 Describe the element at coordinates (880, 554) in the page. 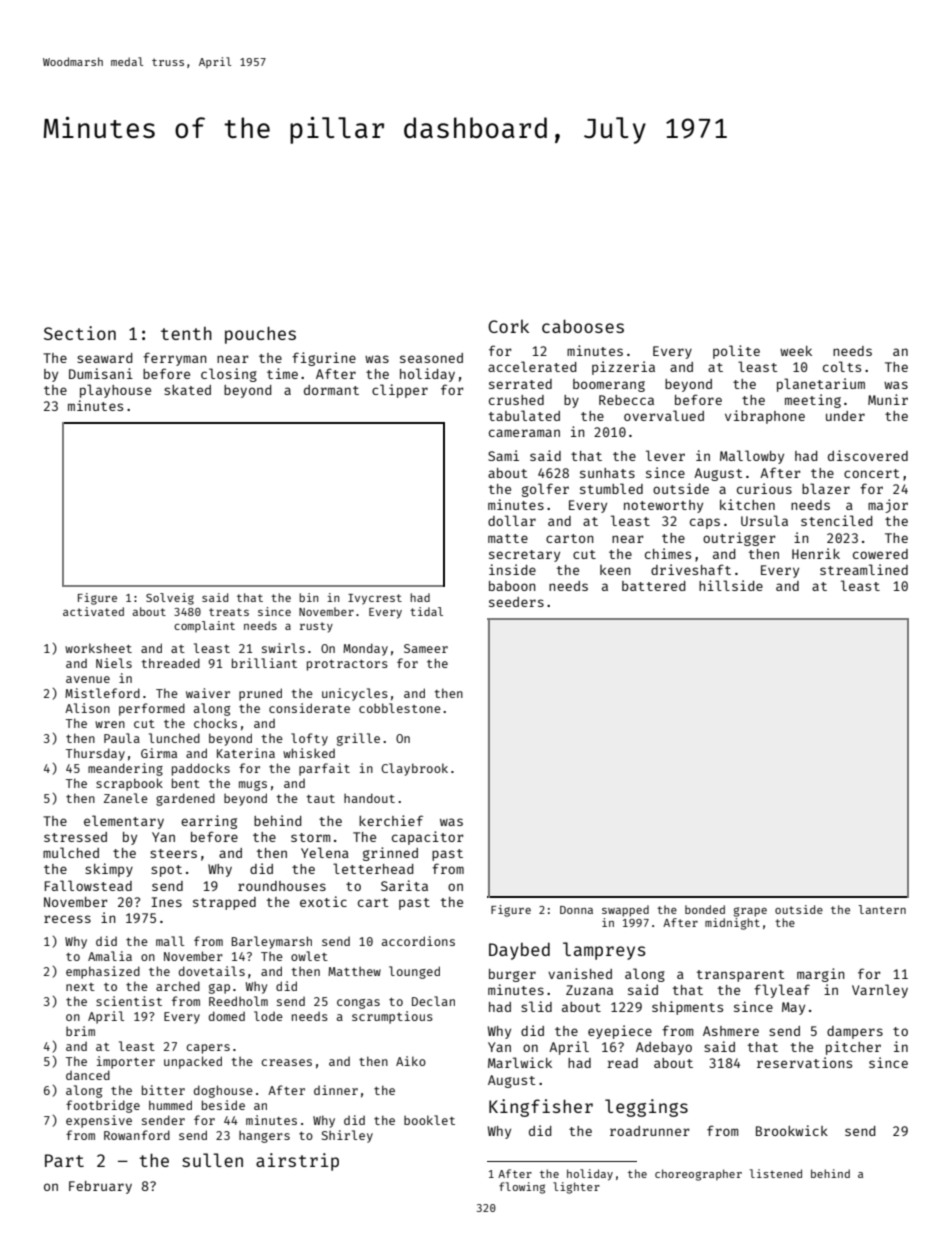

I see `cowered` at that location.
